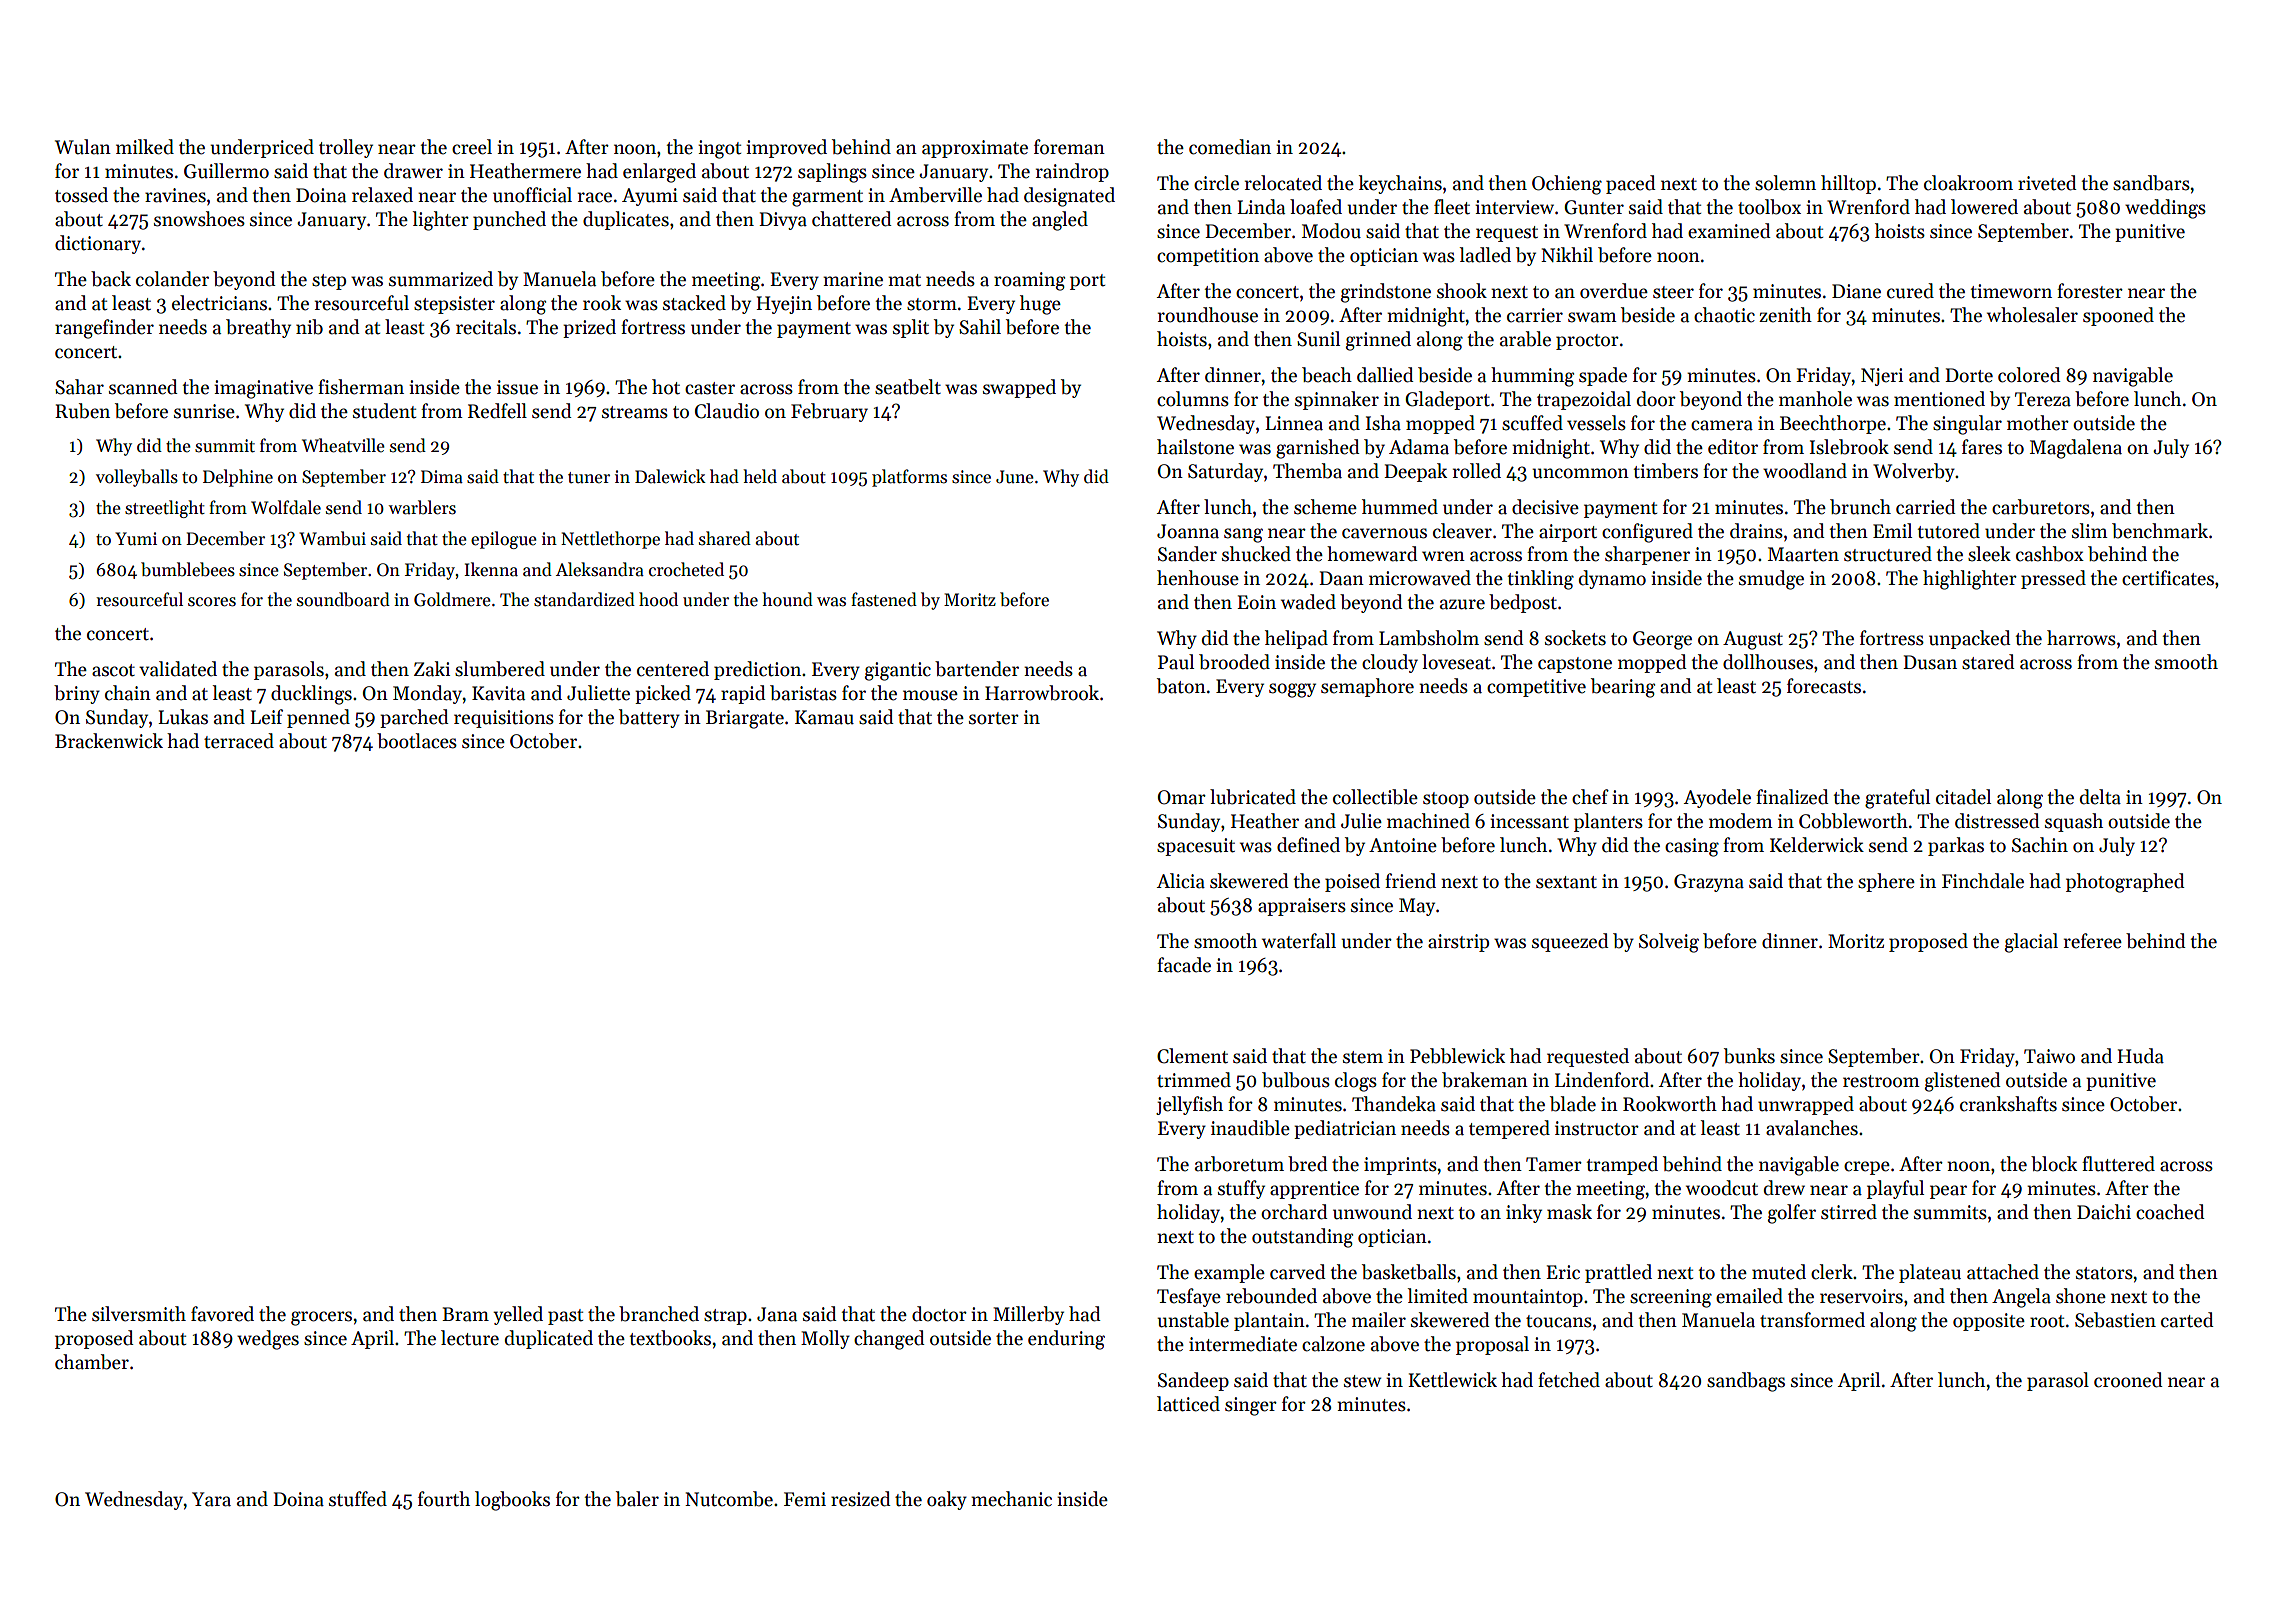 The height and width of the document is (1614, 2282). I want to click on Tereza, so click(2043, 399).
